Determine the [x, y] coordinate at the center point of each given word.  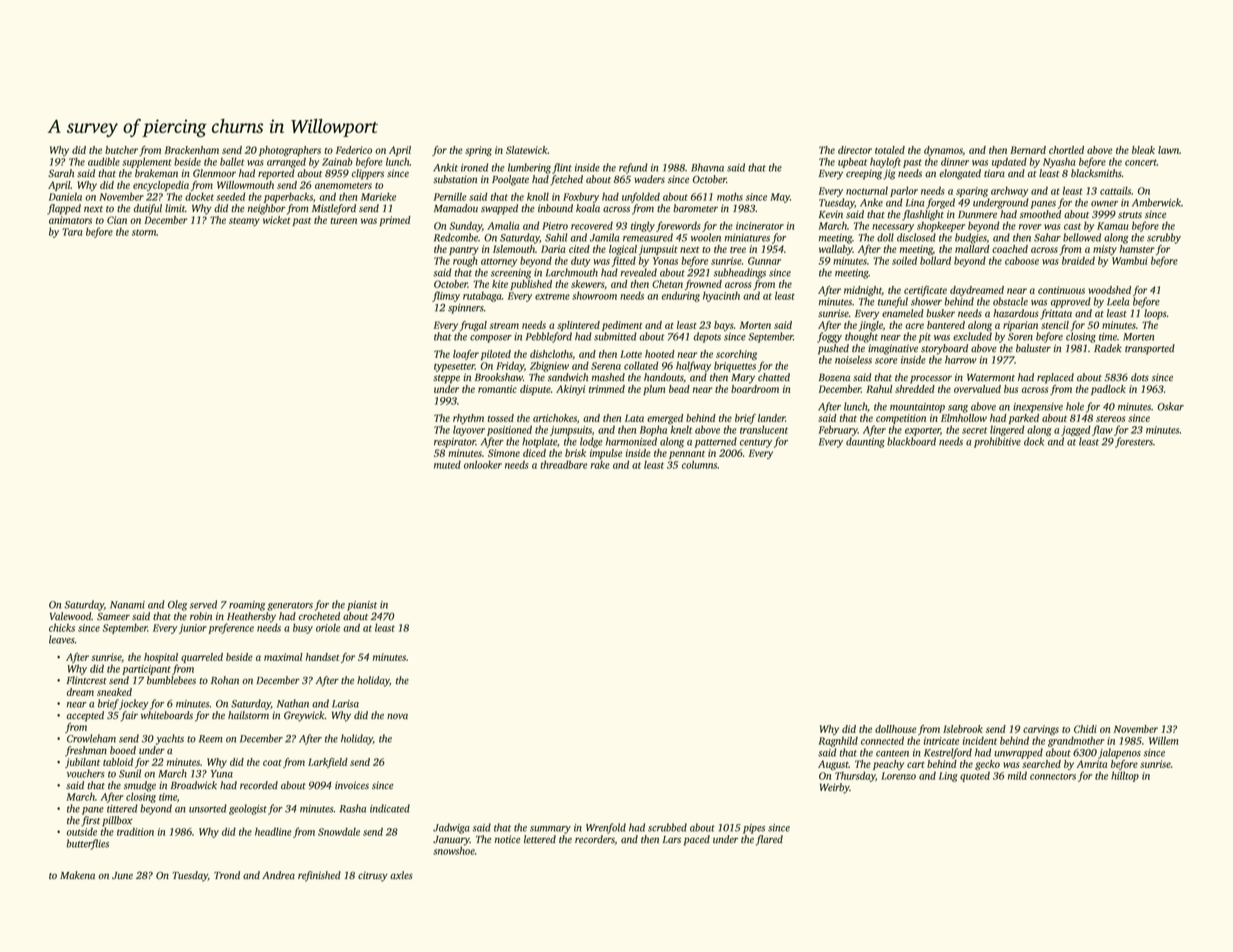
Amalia [503, 225]
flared [769, 840]
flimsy [446, 296]
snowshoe [454, 850]
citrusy [373, 876]
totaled [890, 150]
